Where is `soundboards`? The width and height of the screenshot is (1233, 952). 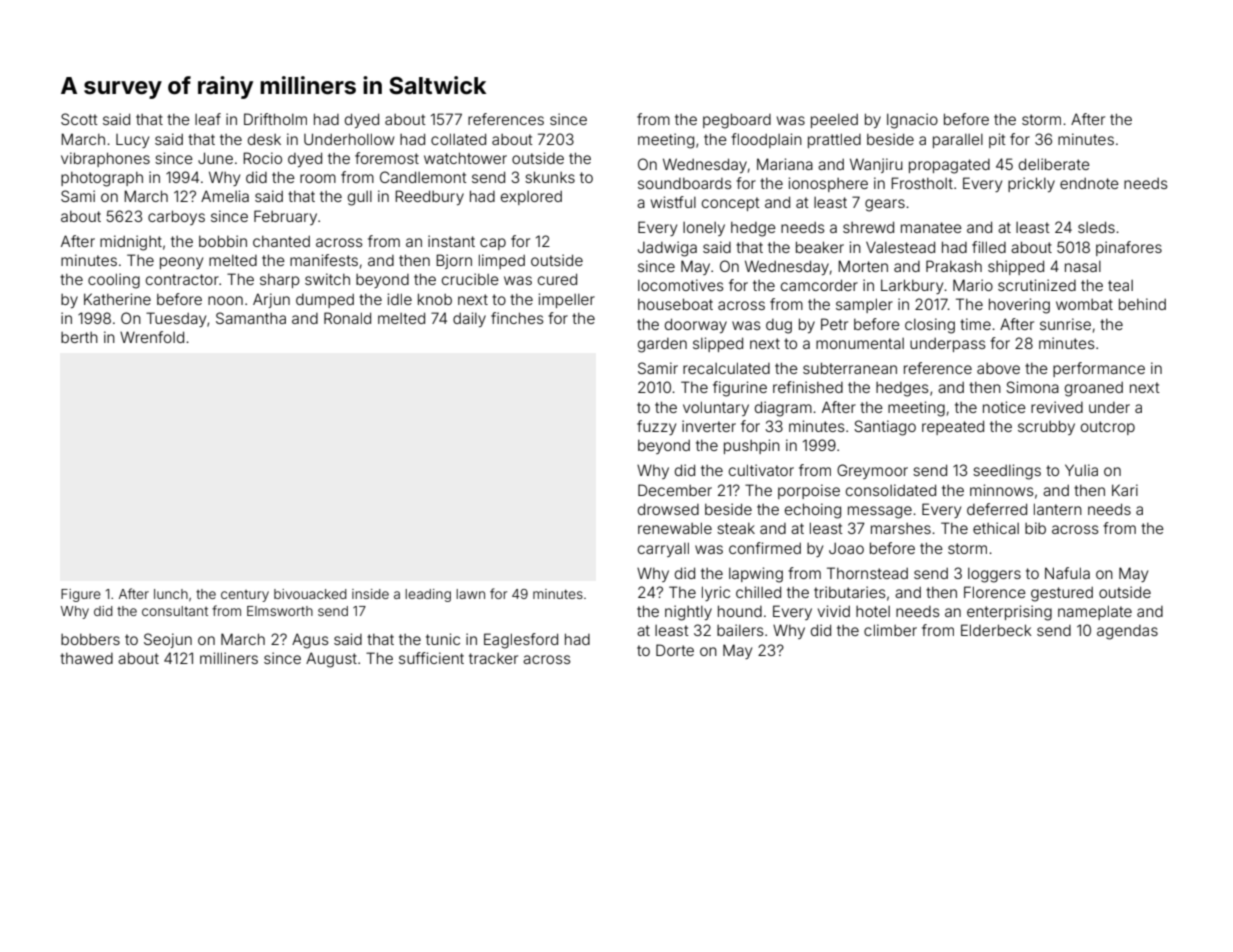
soundboards is located at coordinates (685, 183).
